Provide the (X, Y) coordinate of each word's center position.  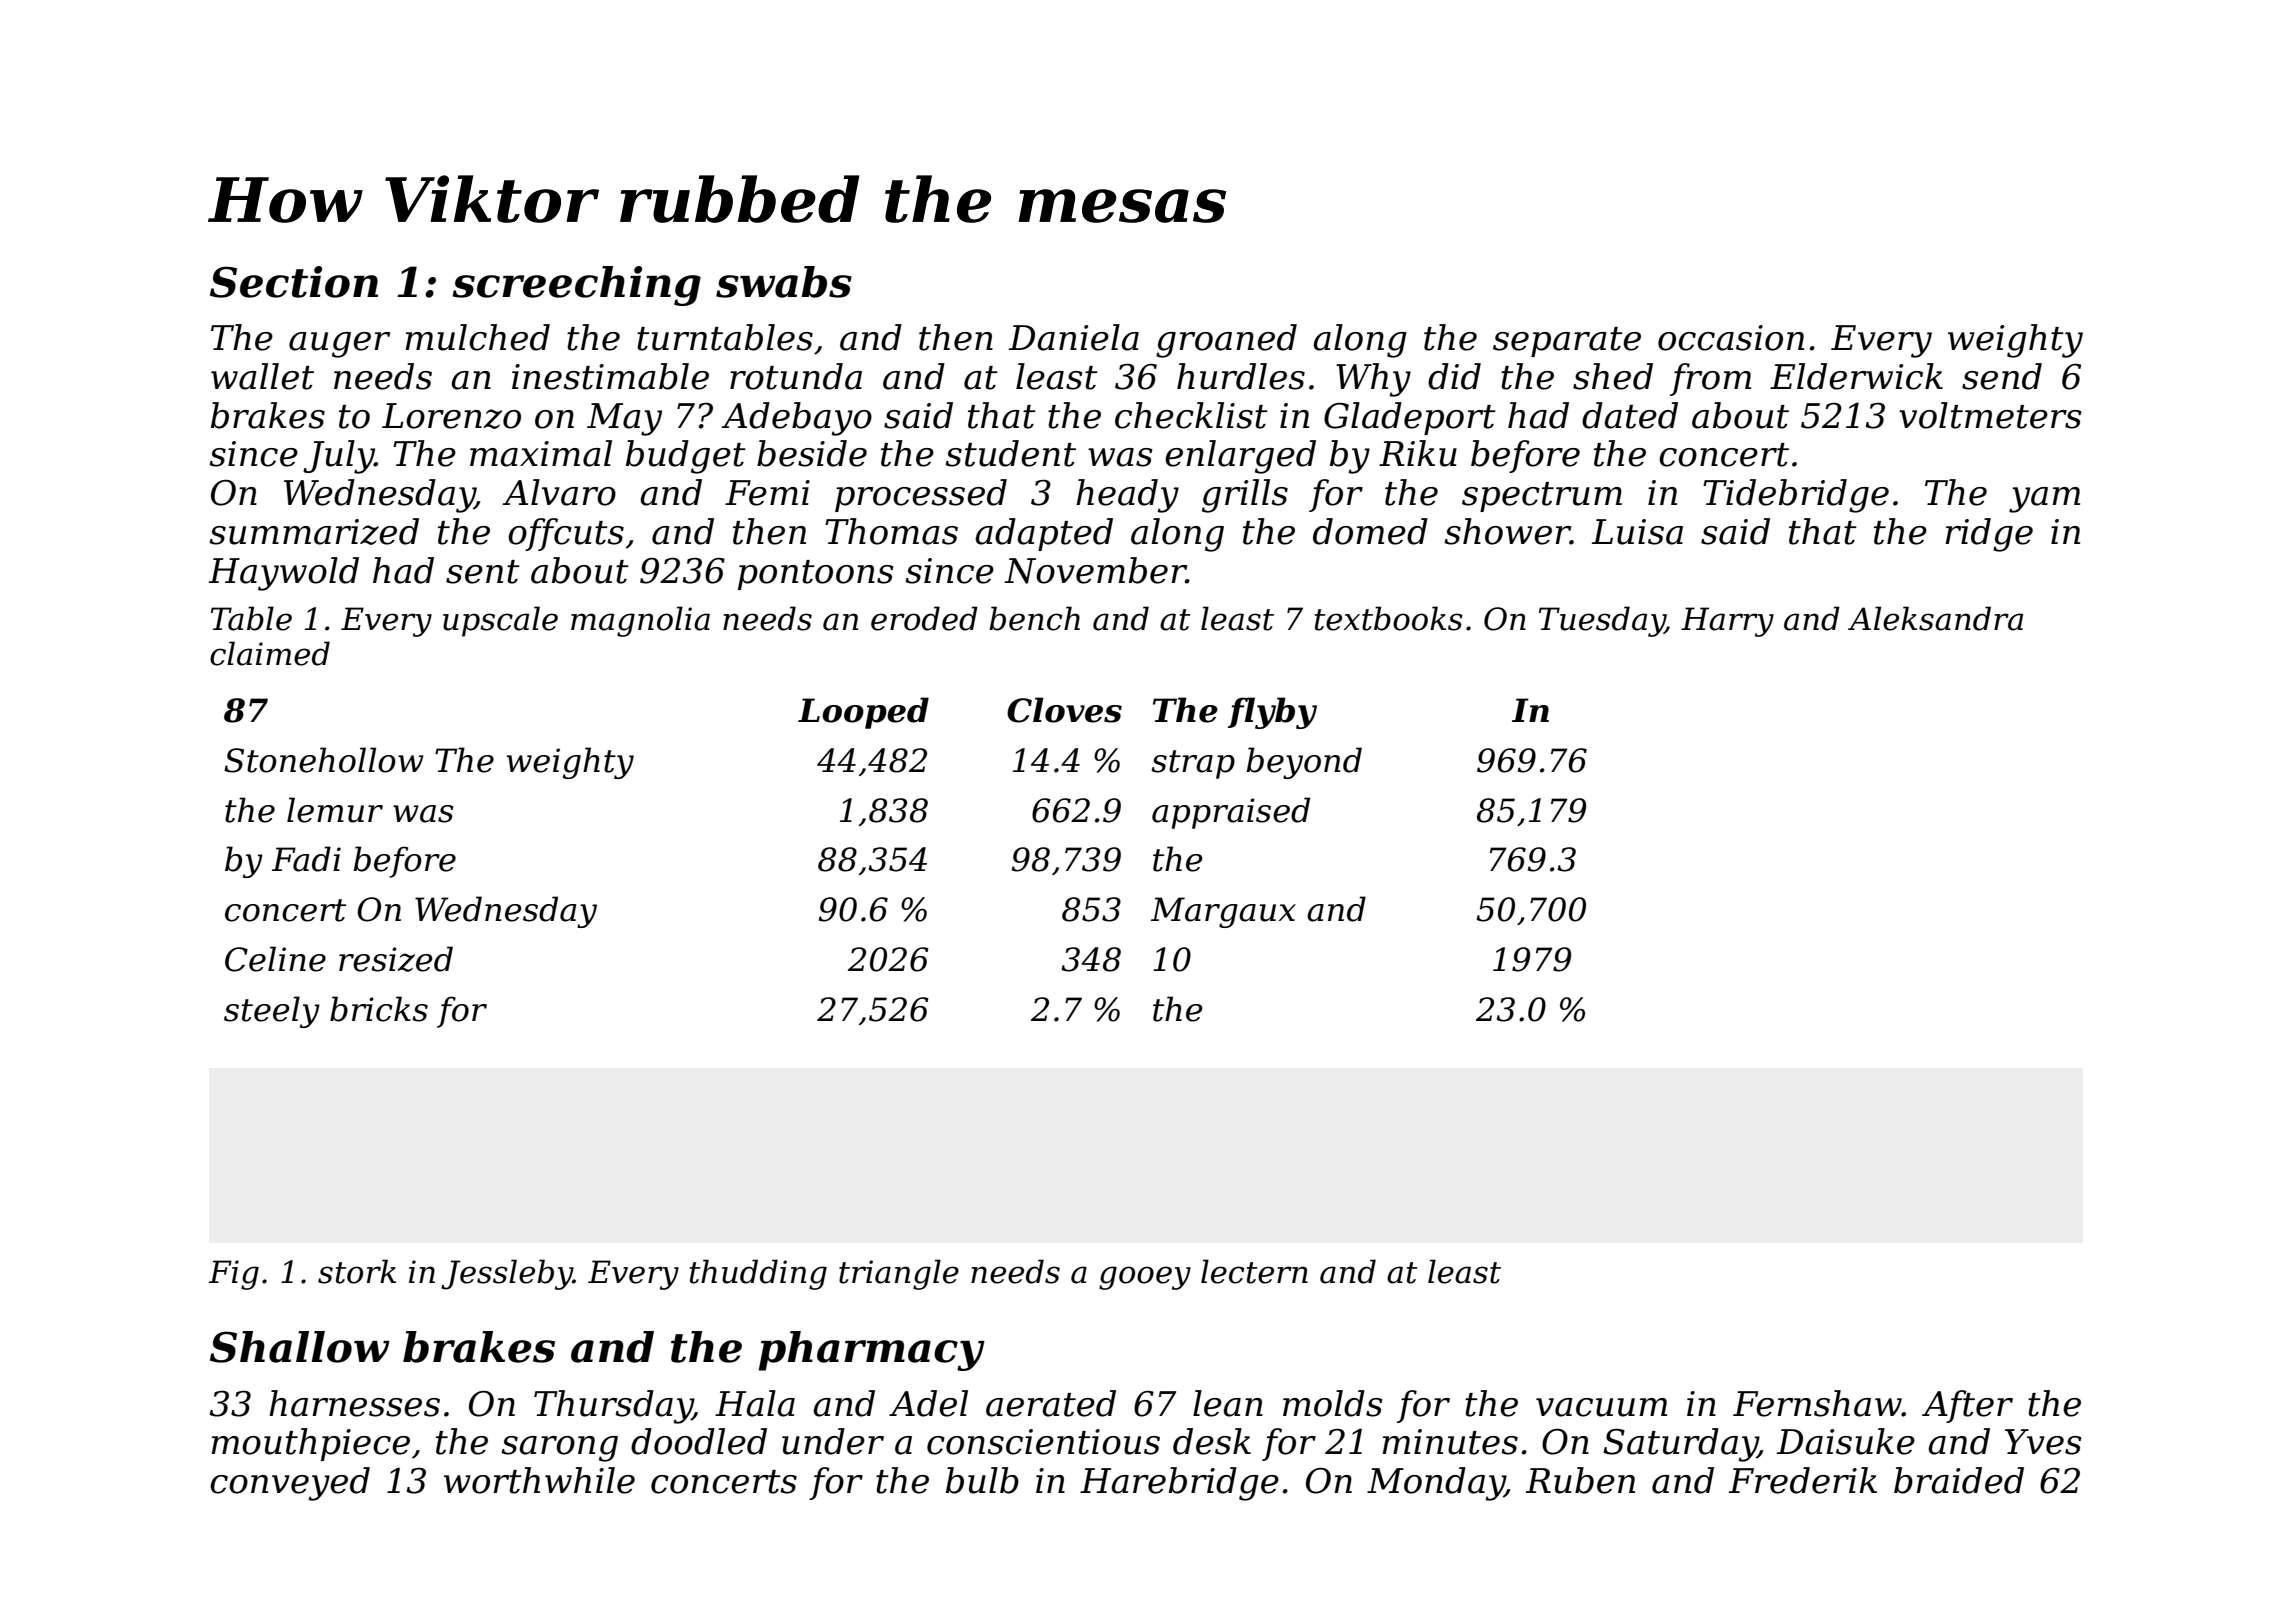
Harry (1727, 622)
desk (1212, 1441)
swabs (784, 282)
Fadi (306, 859)
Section (294, 282)
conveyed (290, 1484)
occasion (1731, 338)
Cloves (1064, 710)
